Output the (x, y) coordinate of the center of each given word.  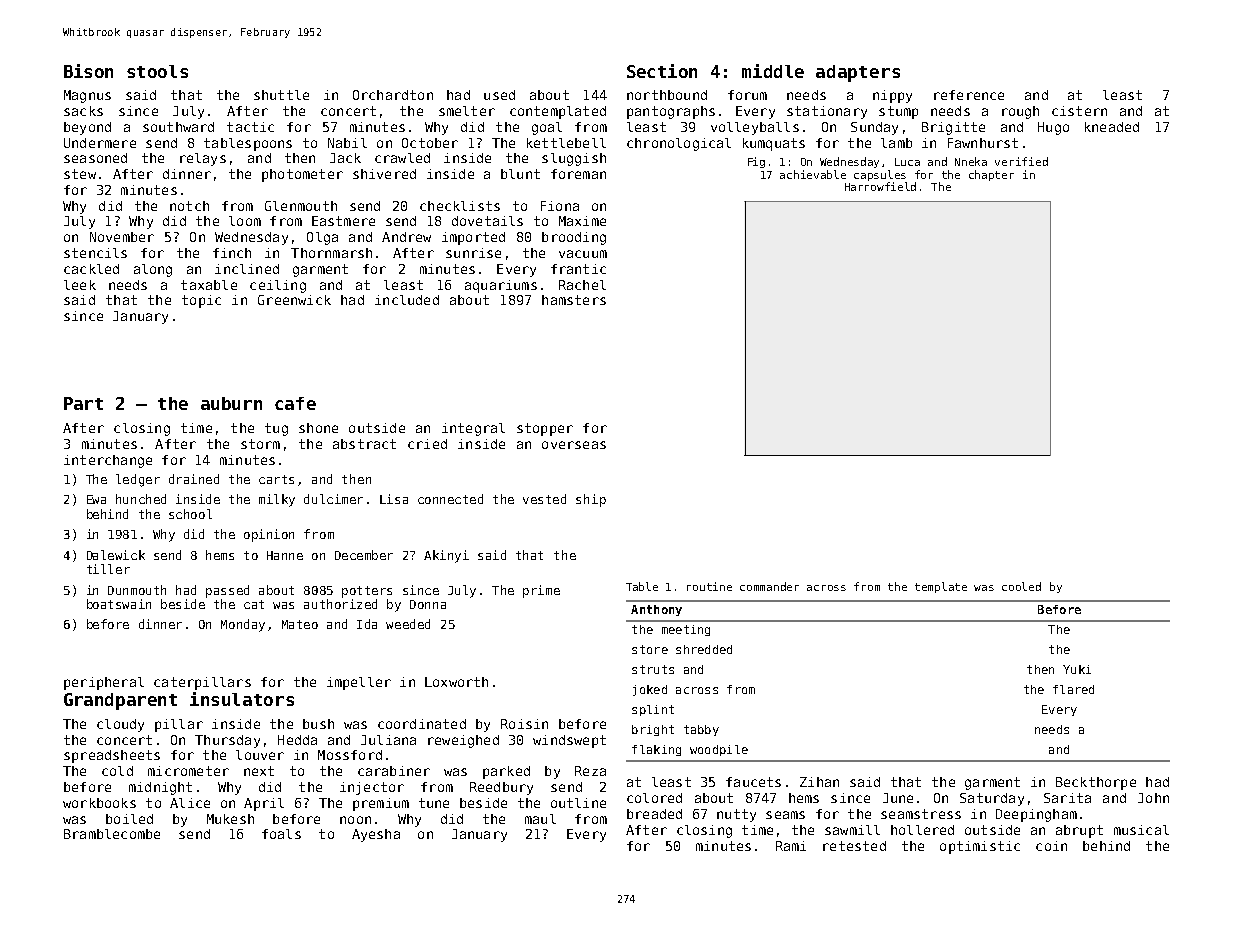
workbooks (99, 803)
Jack (345, 158)
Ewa (96, 499)
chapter (991, 175)
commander (769, 586)
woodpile (719, 750)
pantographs (671, 112)
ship (591, 500)
